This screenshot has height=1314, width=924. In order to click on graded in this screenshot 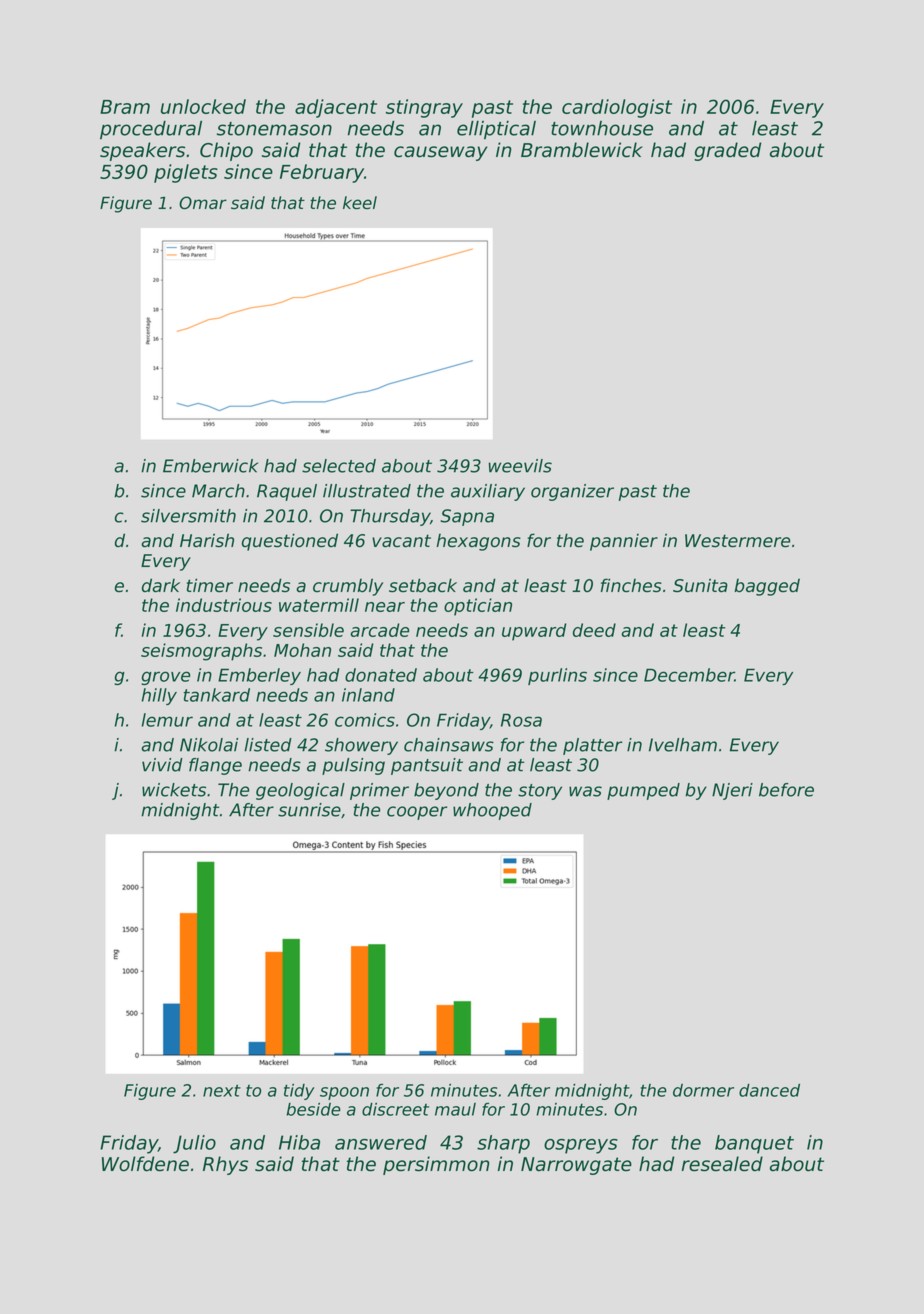, I will do `click(727, 151)`.
